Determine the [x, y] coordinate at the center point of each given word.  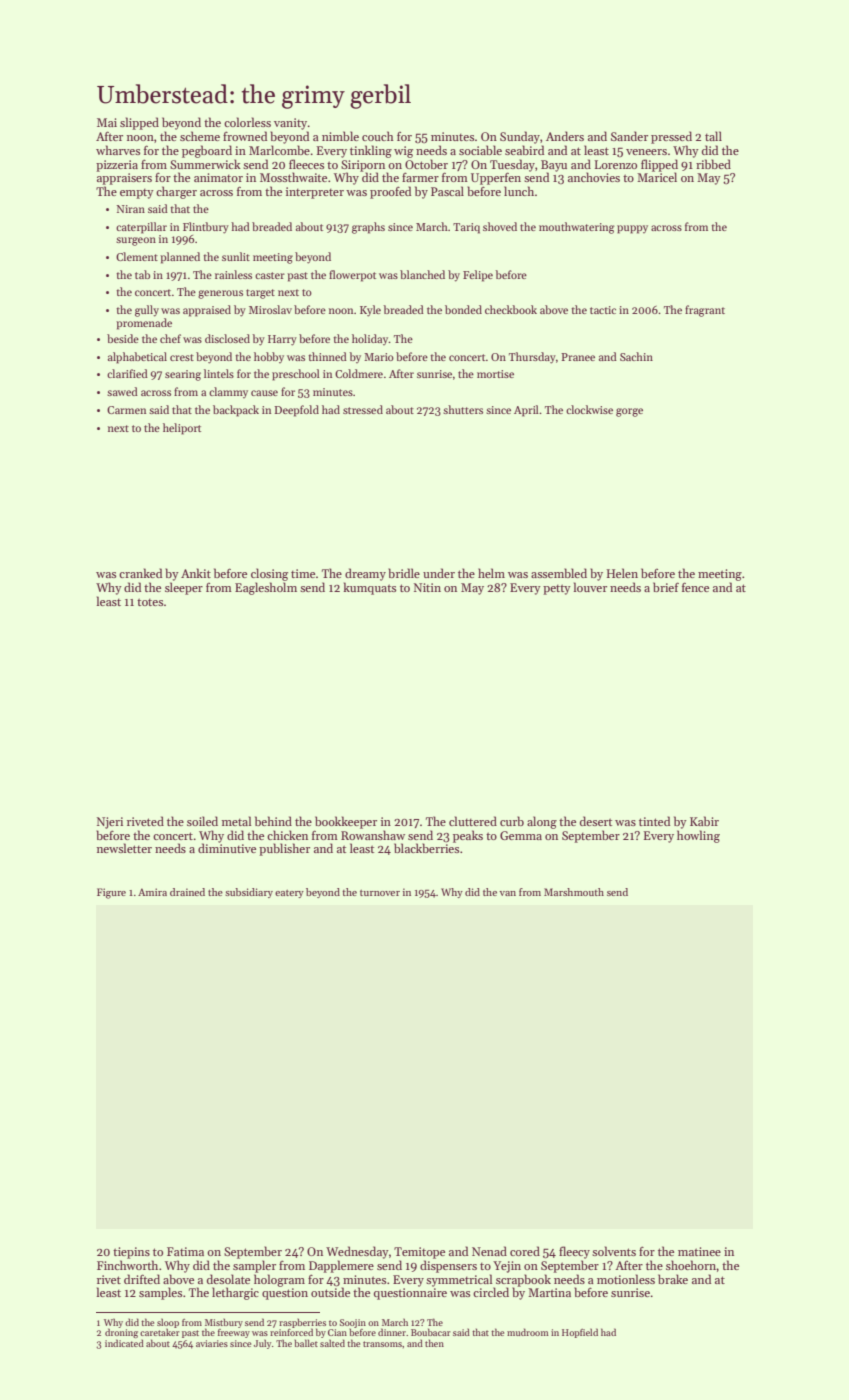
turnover [380, 893]
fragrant [705, 311]
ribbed [713, 164]
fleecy [574, 1252]
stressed [363, 409]
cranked [140, 573]
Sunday [520, 137]
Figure [111, 893]
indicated [124, 1343]
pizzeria [117, 166]
